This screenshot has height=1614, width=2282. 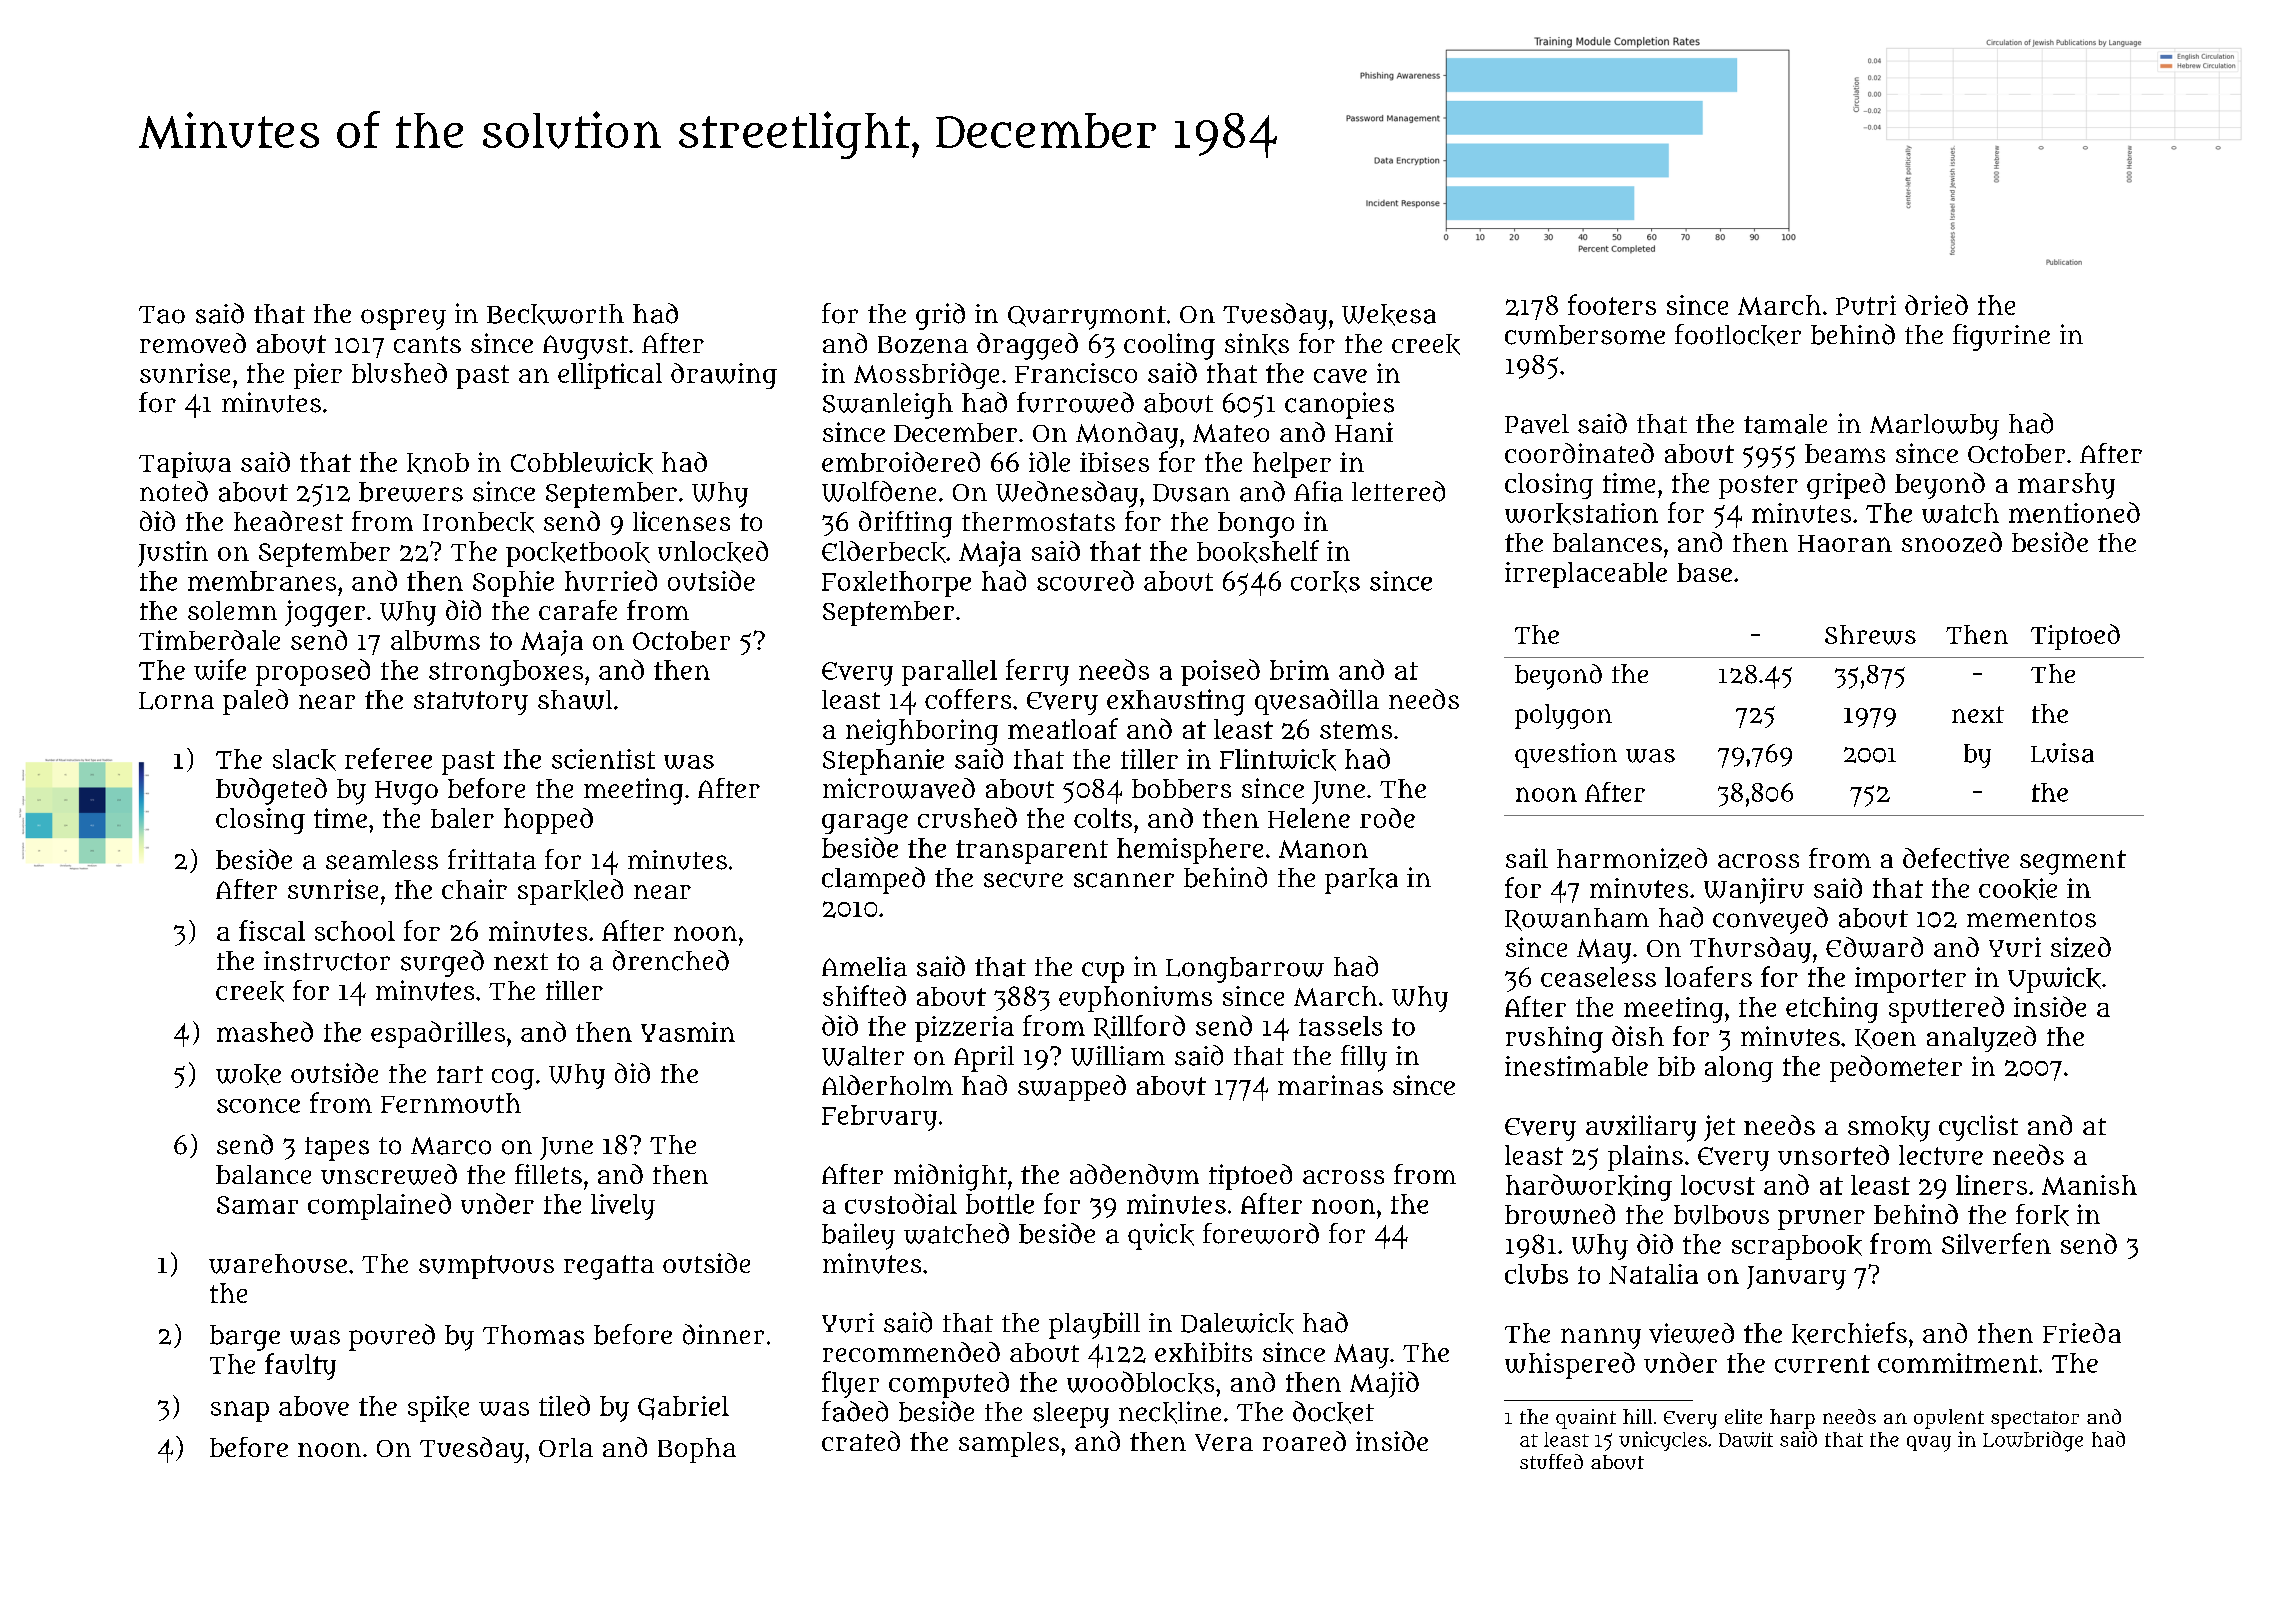 I want to click on snap, so click(x=240, y=1411).
